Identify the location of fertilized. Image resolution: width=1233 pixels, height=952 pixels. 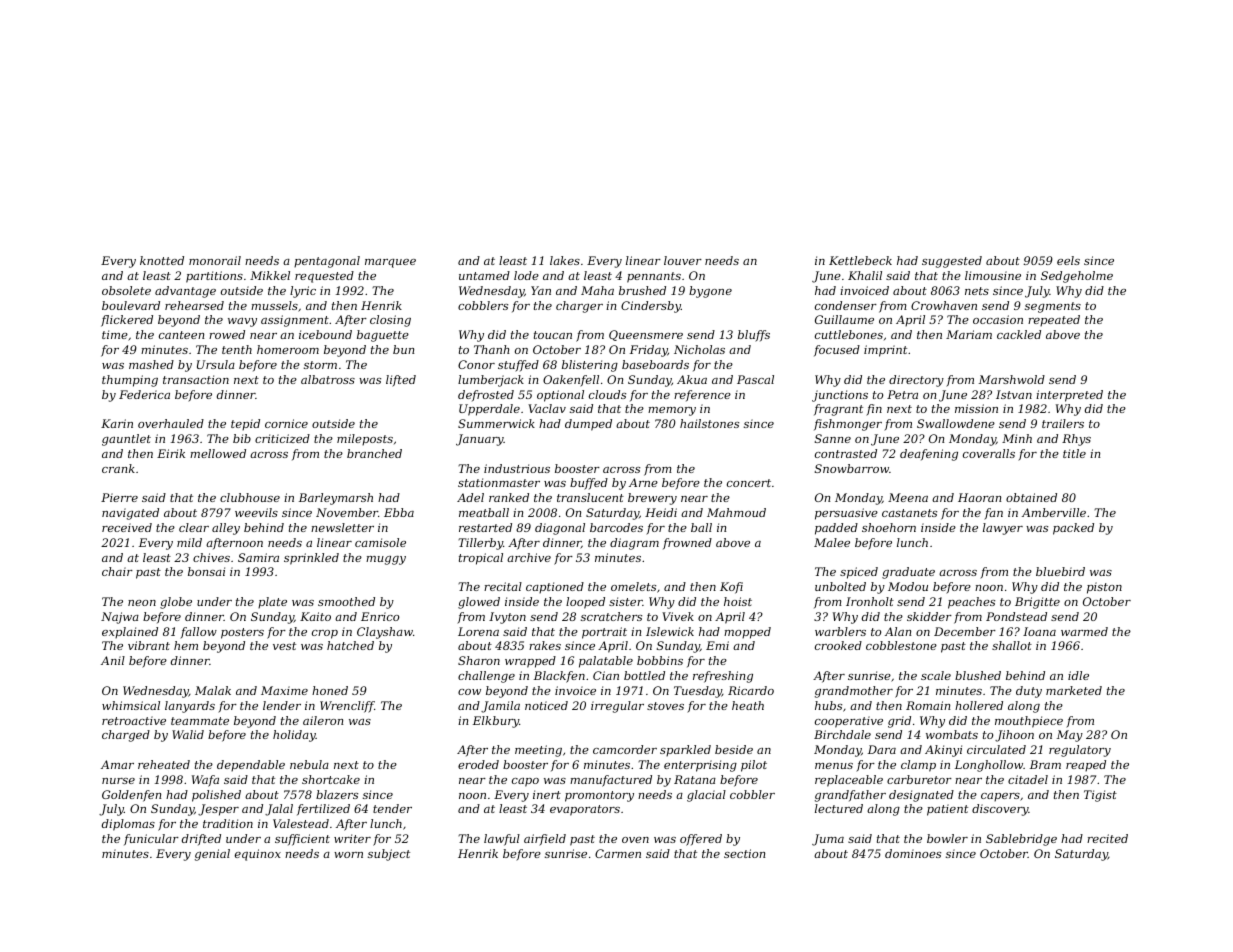
(323, 809).
